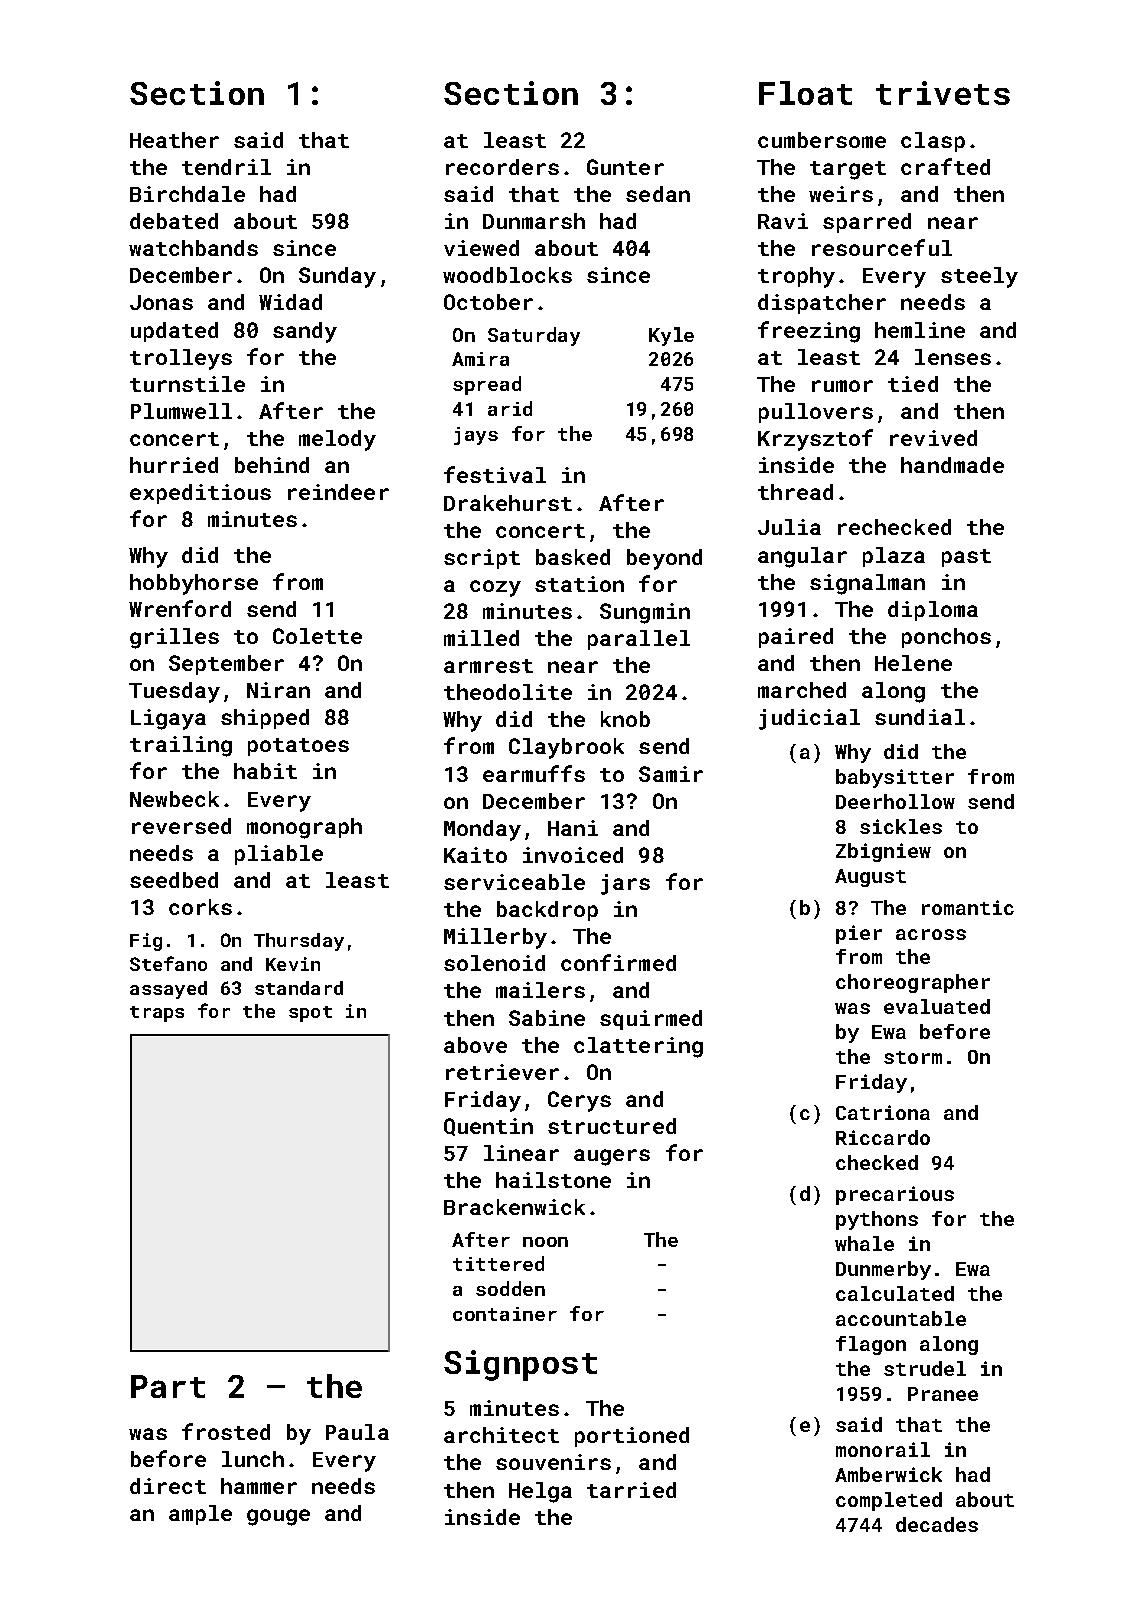 The image size is (1148, 1623). Describe the element at coordinates (883, 1137) in the screenshot. I see `Riccardo` at that location.
